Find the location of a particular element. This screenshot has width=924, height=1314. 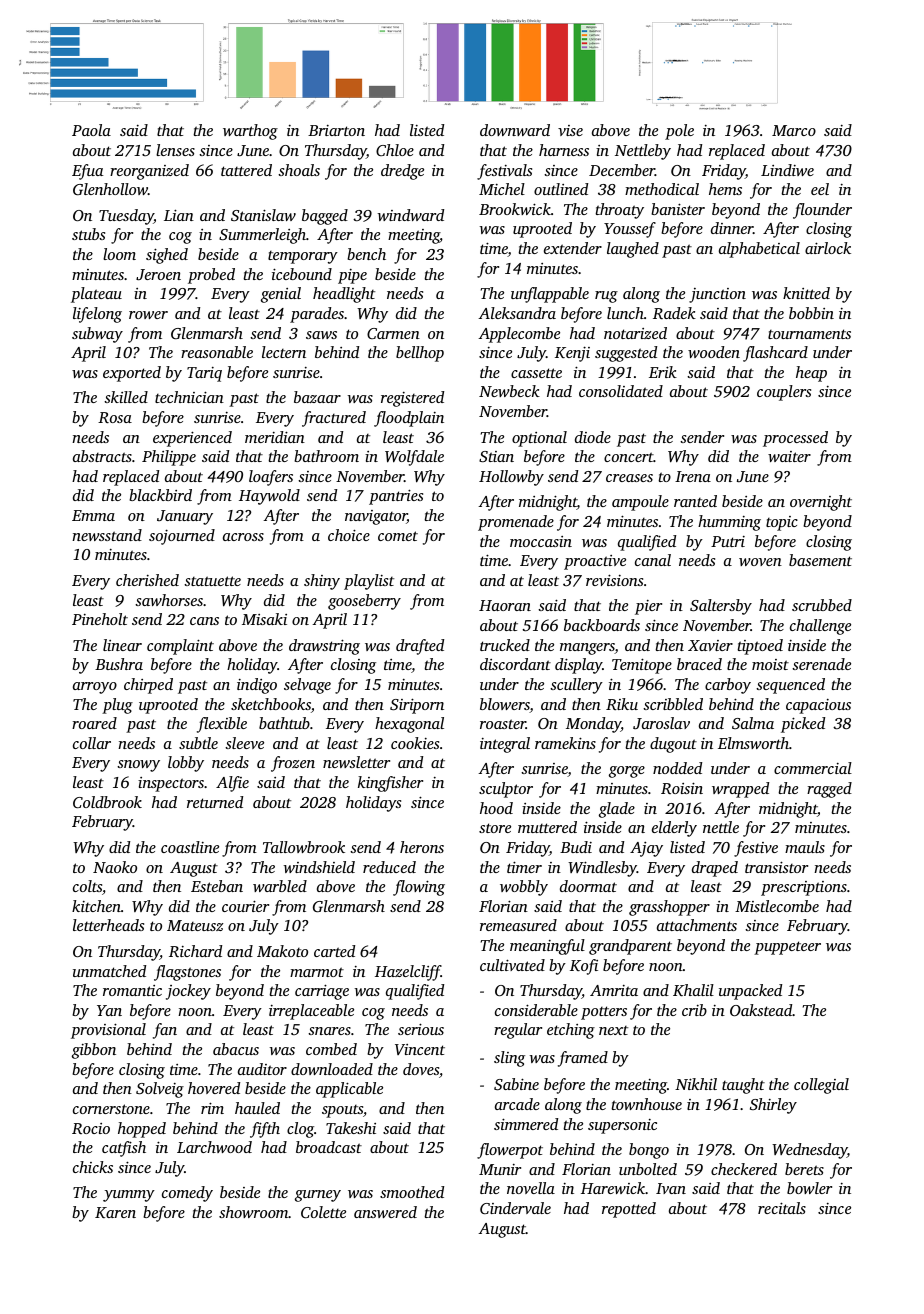

Temitope is located at coordinates (642, 666).
